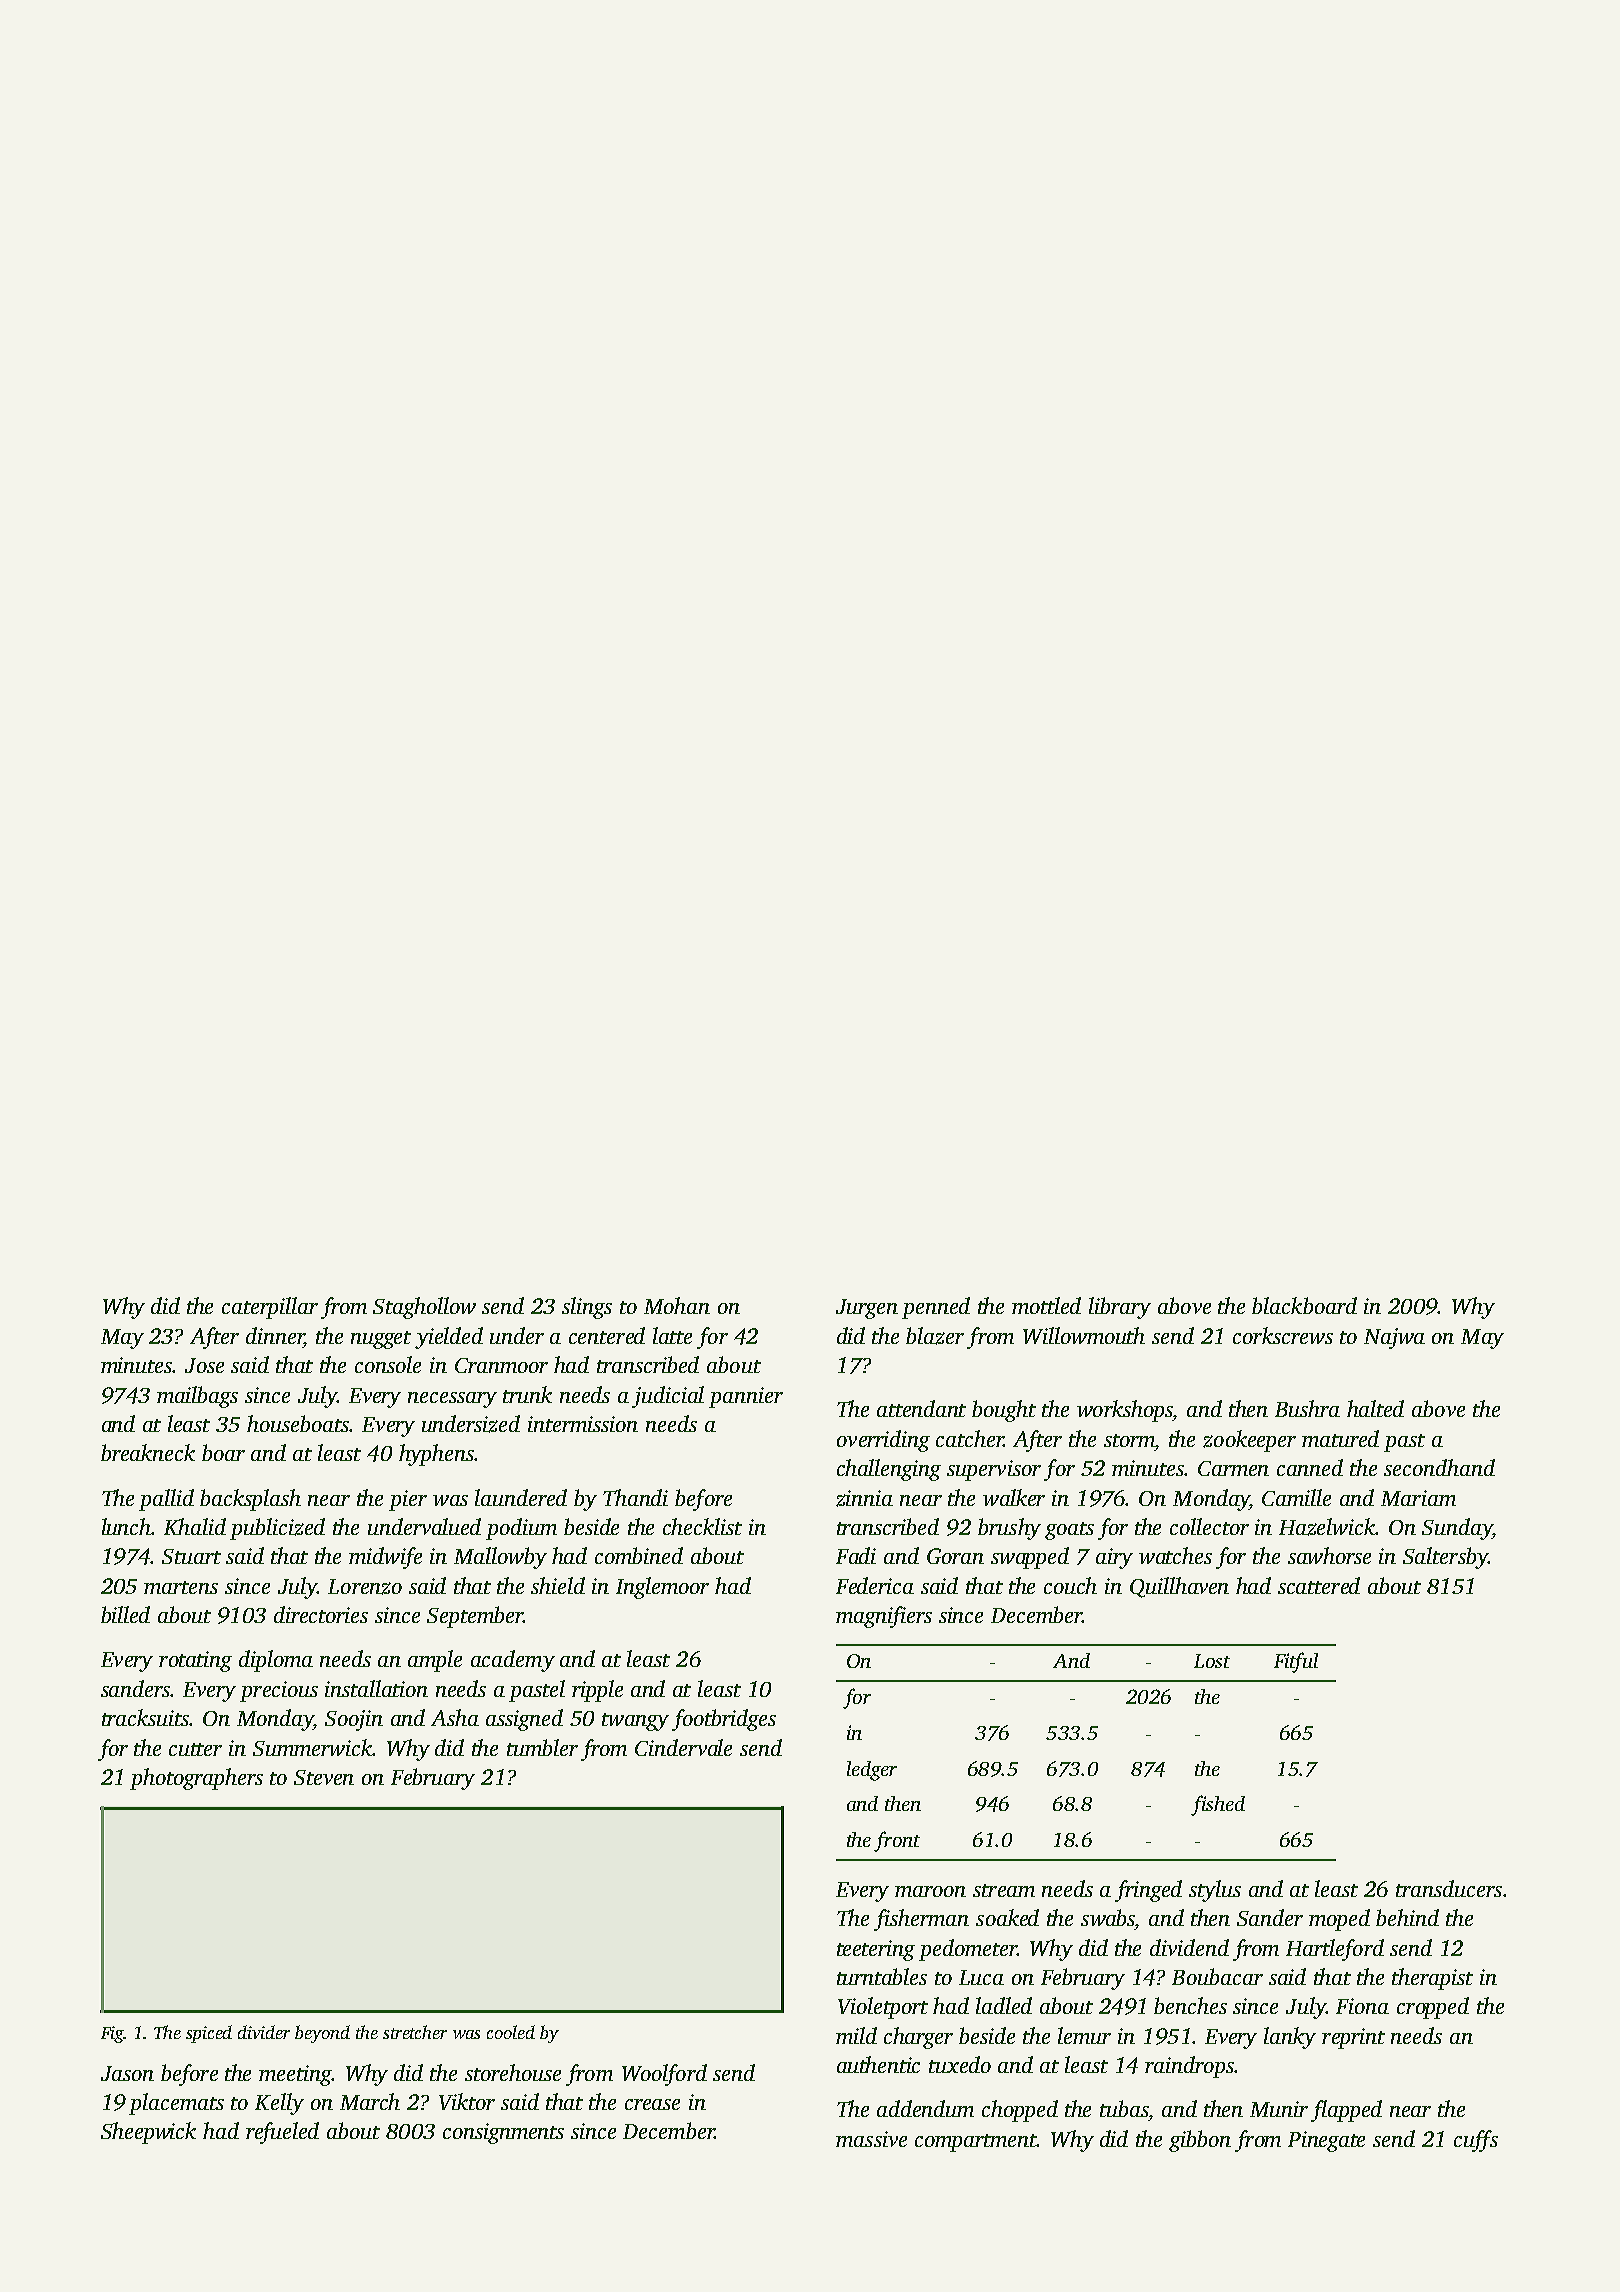 The width and height of the image is (1620, 2292). What do you see at coordinates (503, 2133) in the image?
I see `consignments` at bounding box center [503, 2133].
